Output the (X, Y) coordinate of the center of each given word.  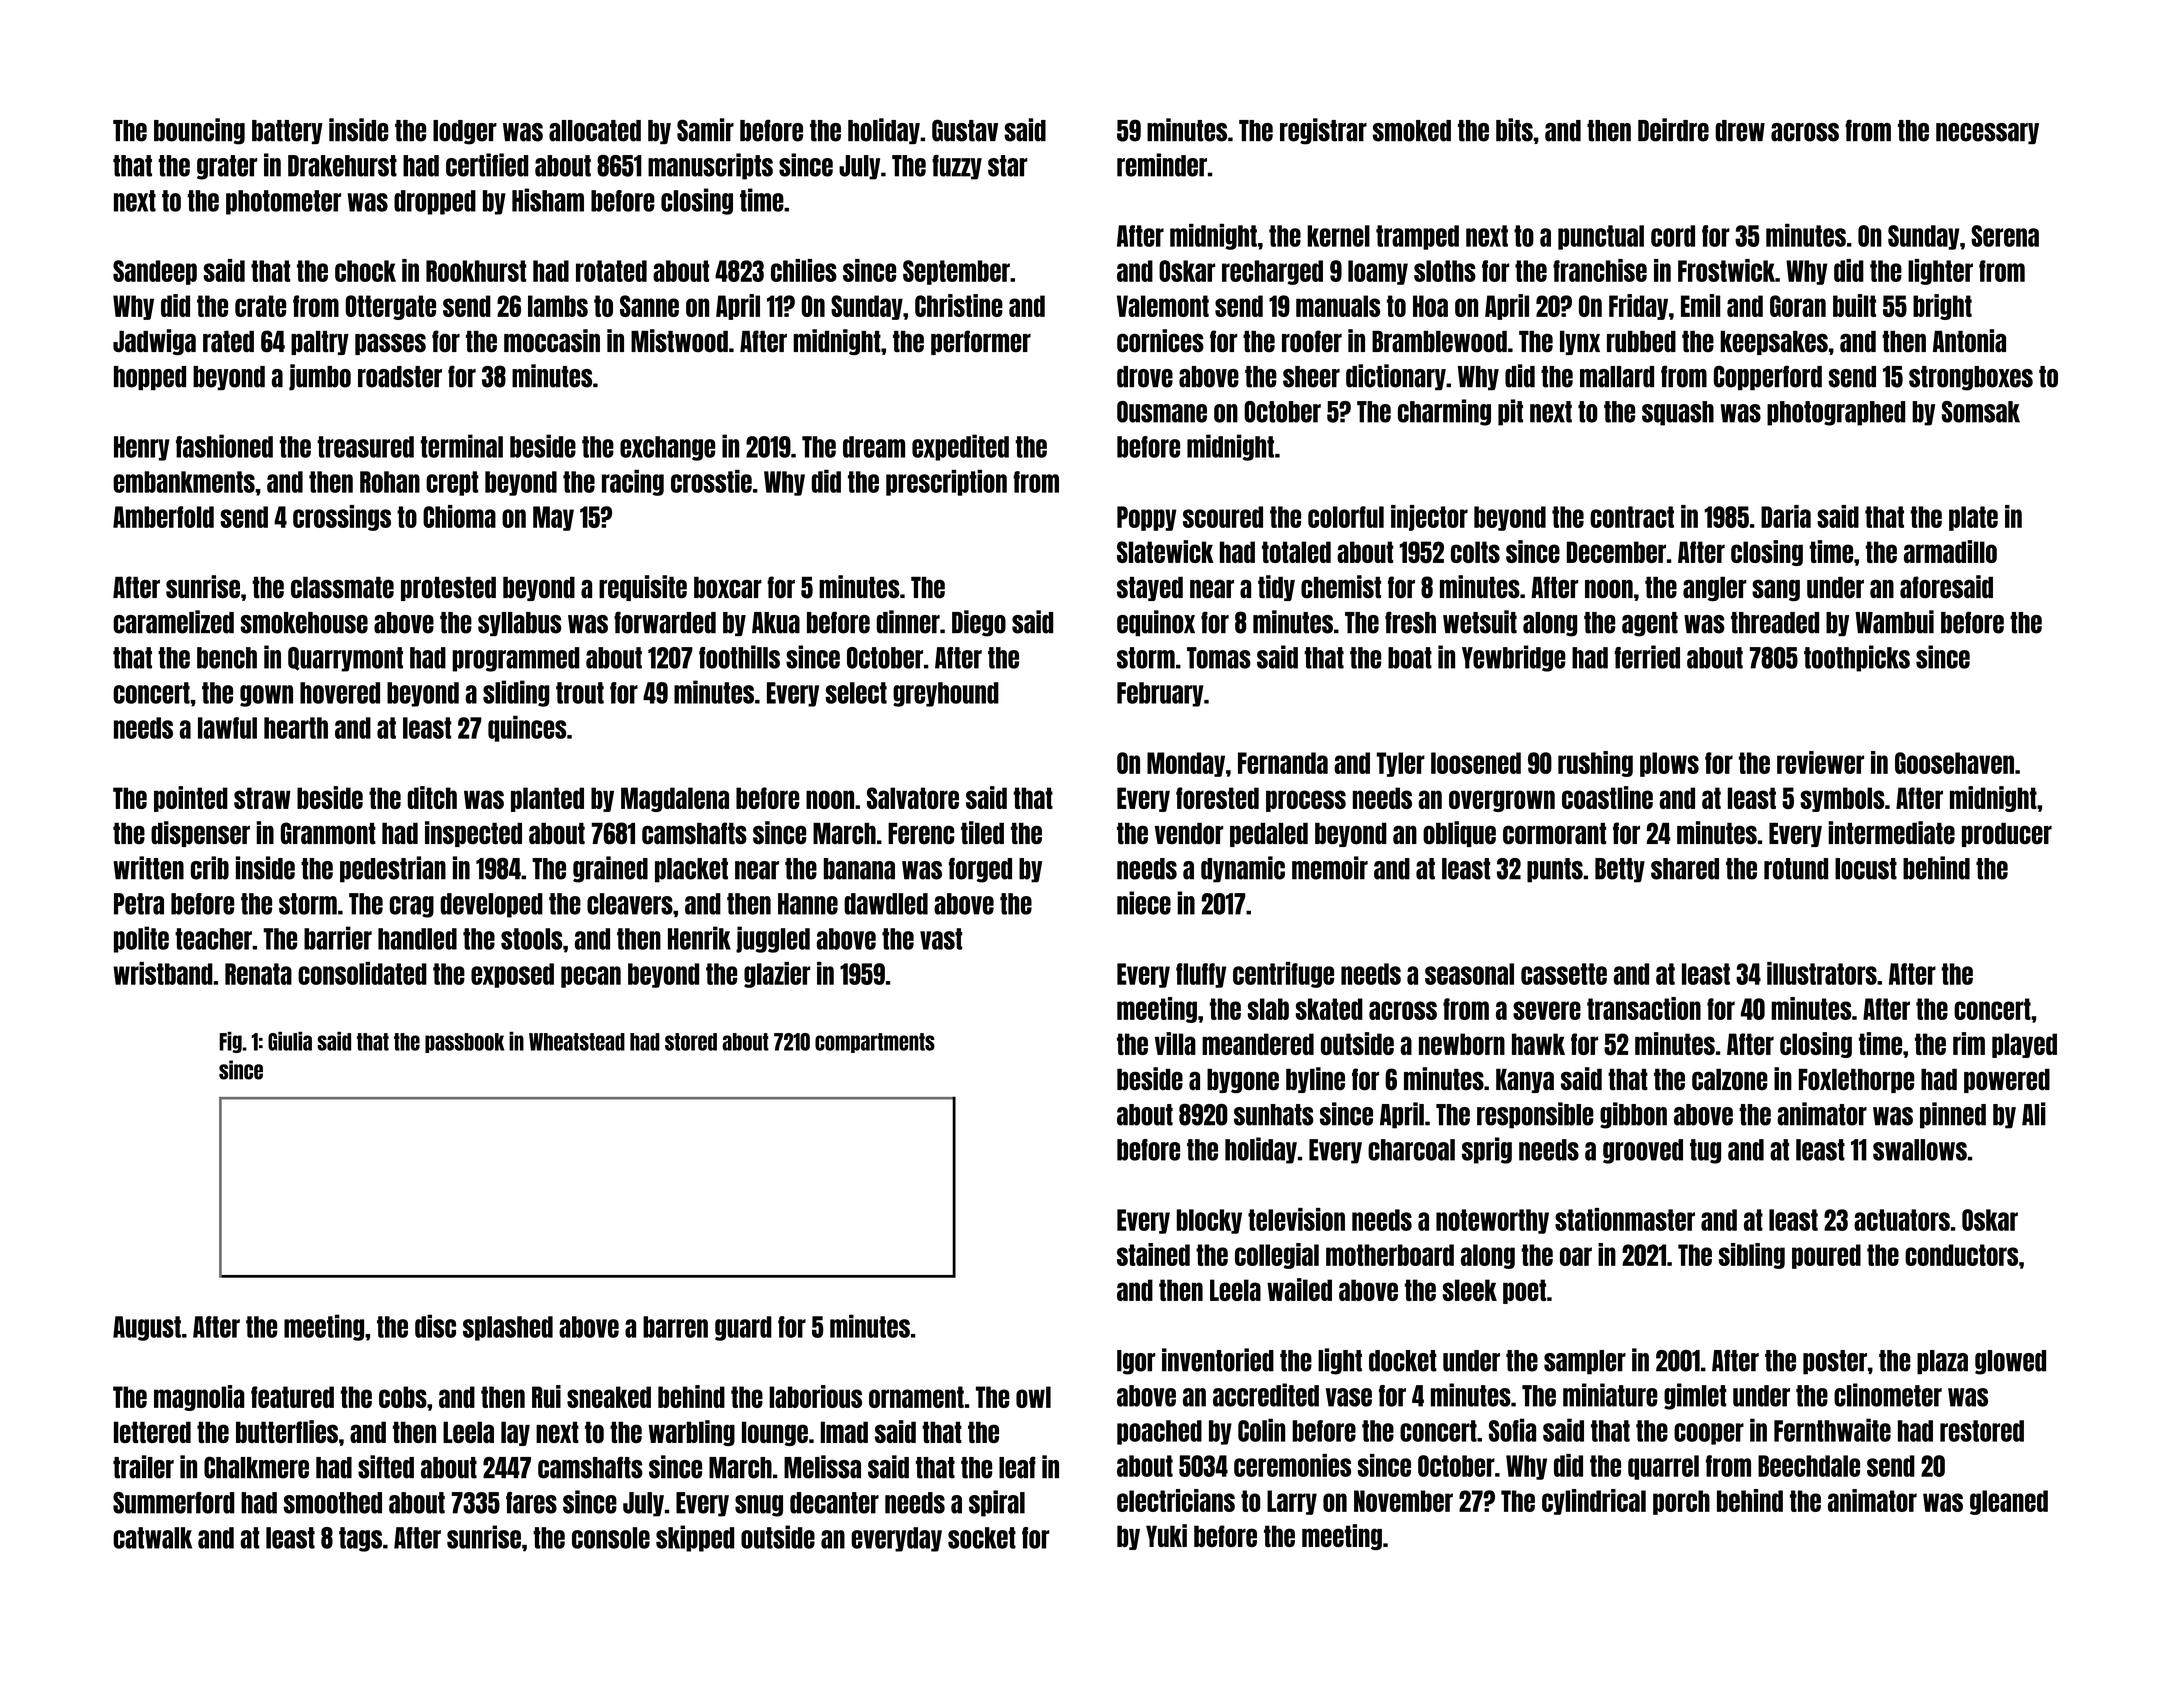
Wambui (1894, 622)
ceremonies (1292, 1465)
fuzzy (957, 167)
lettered (152, 1432)
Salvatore (913, 798)
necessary (1987, 133)
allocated (595, 131)
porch (1681, 1502)
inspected (473, 834)
